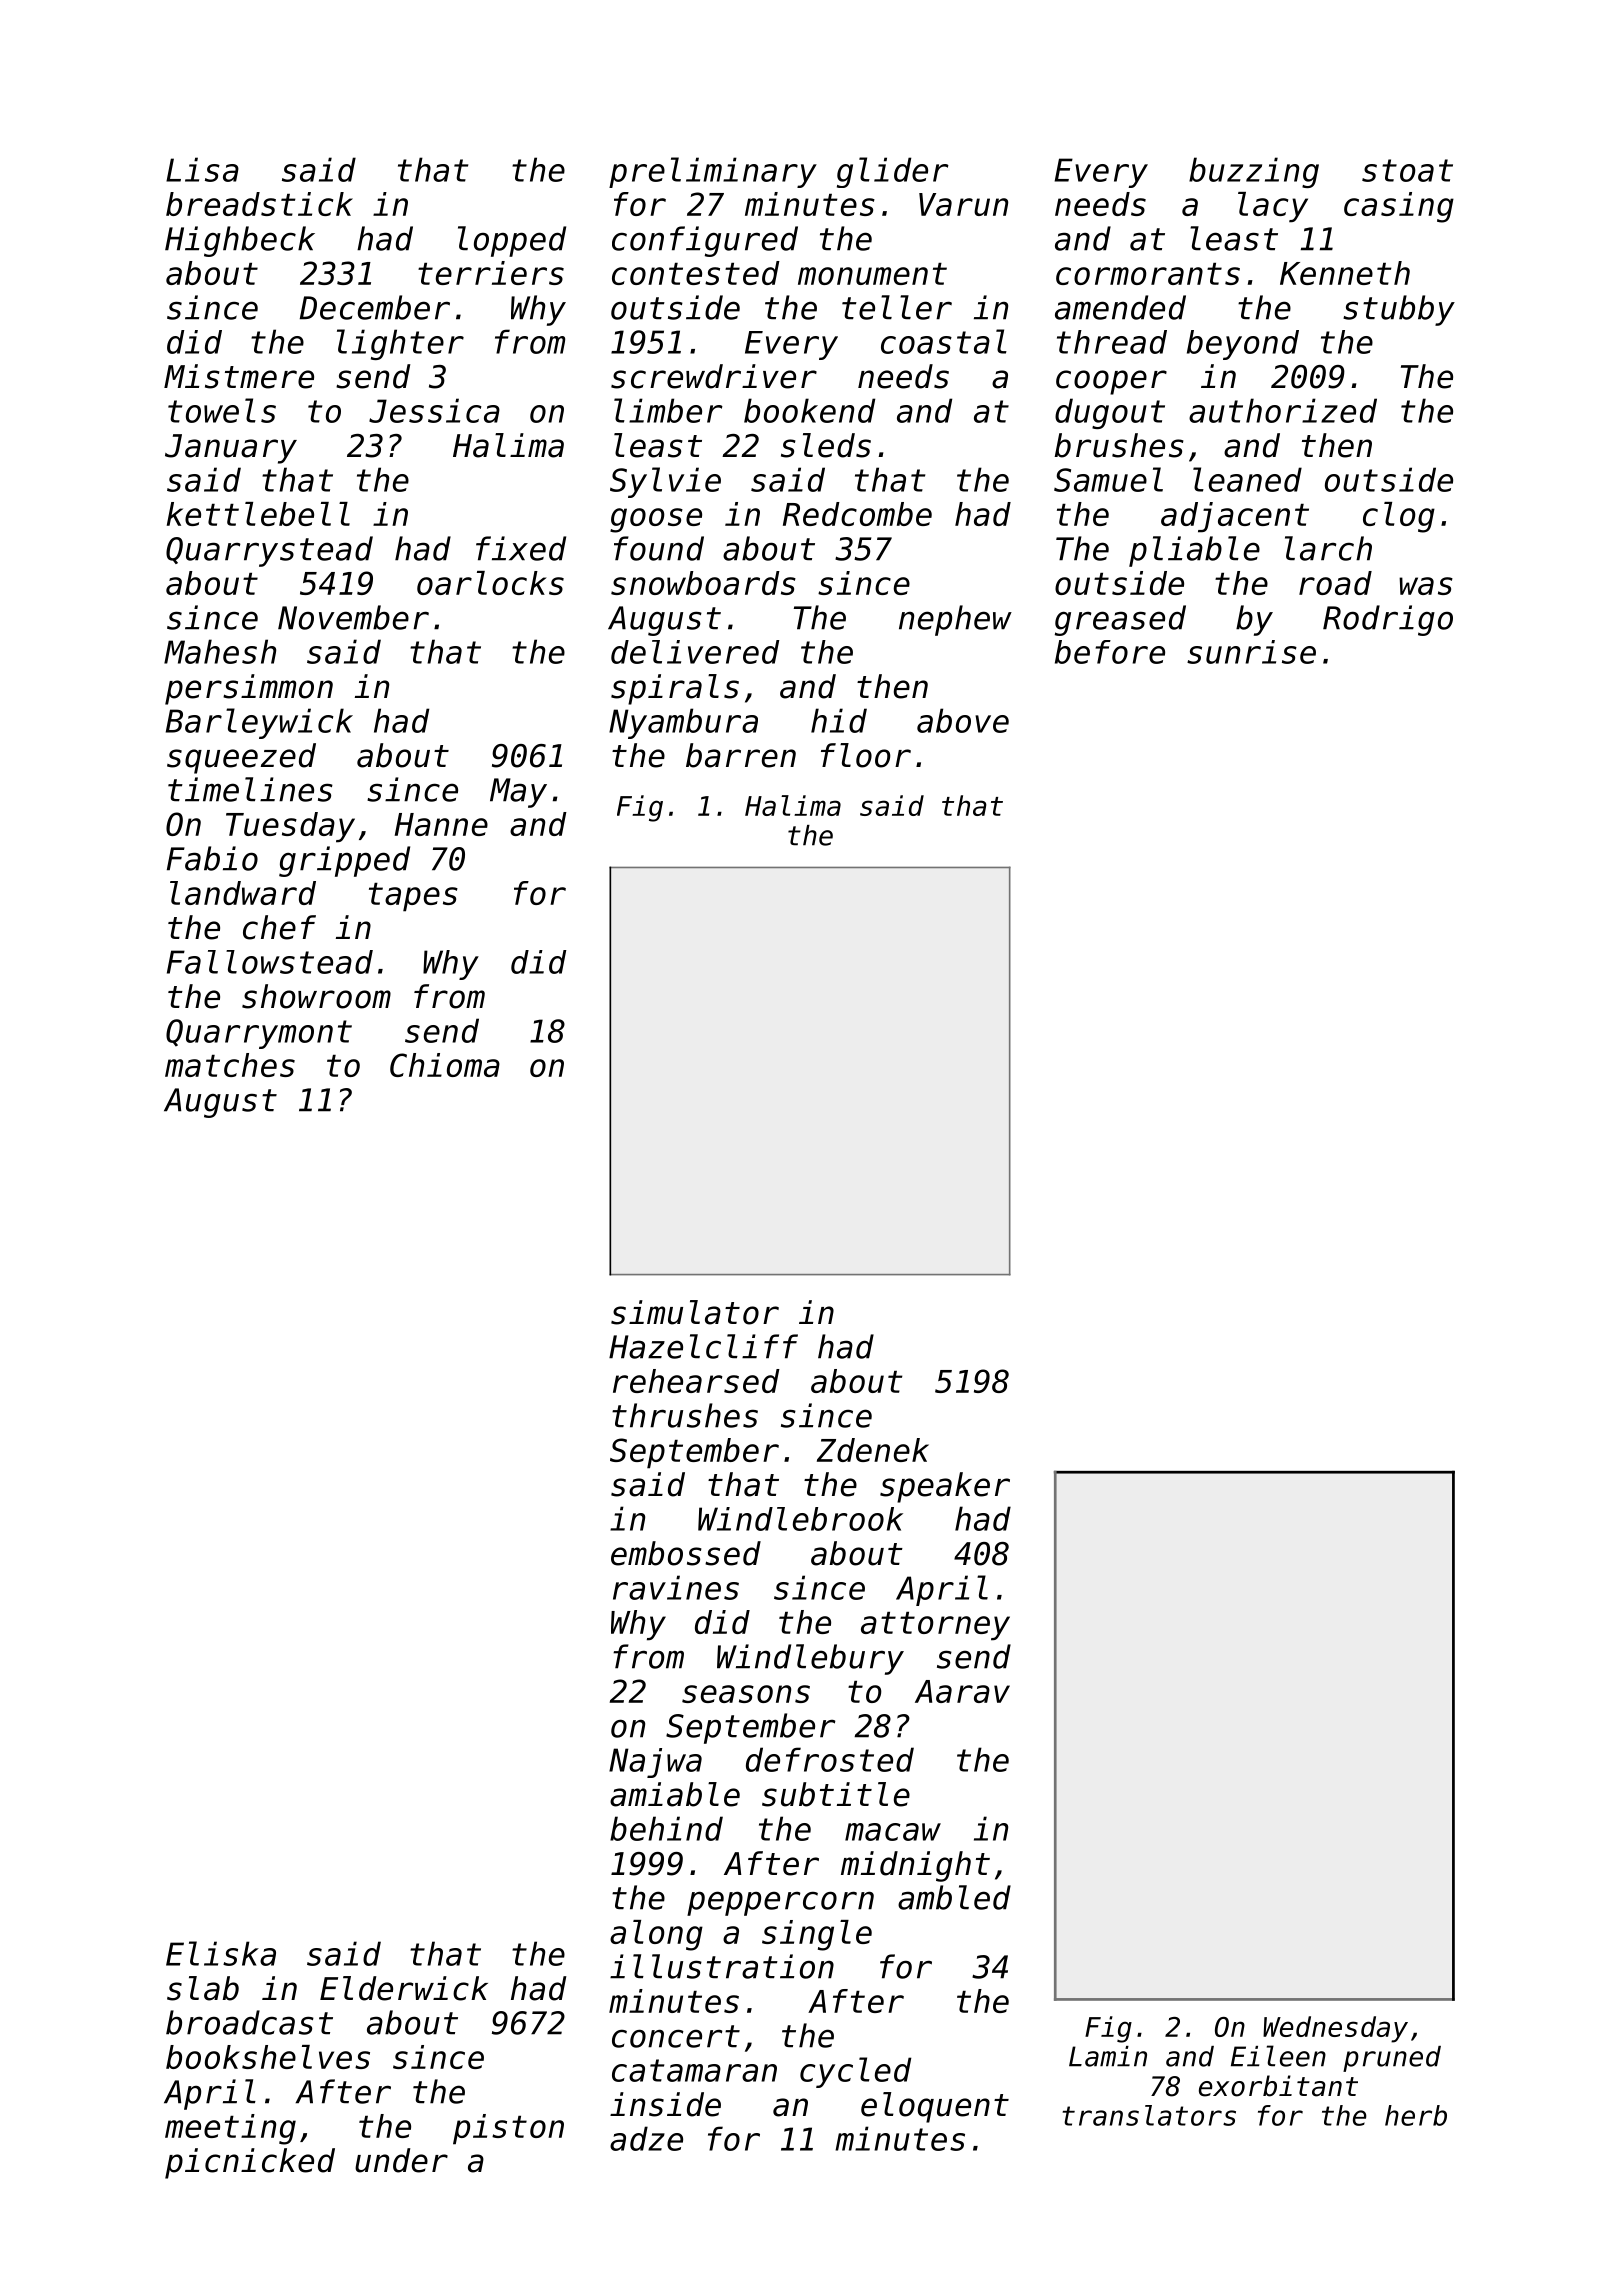 This screenshot has width=1620, height=2292. Describe the element at coordinates (1148, 274) in the screenshot. I see `cormorants` at that location.
